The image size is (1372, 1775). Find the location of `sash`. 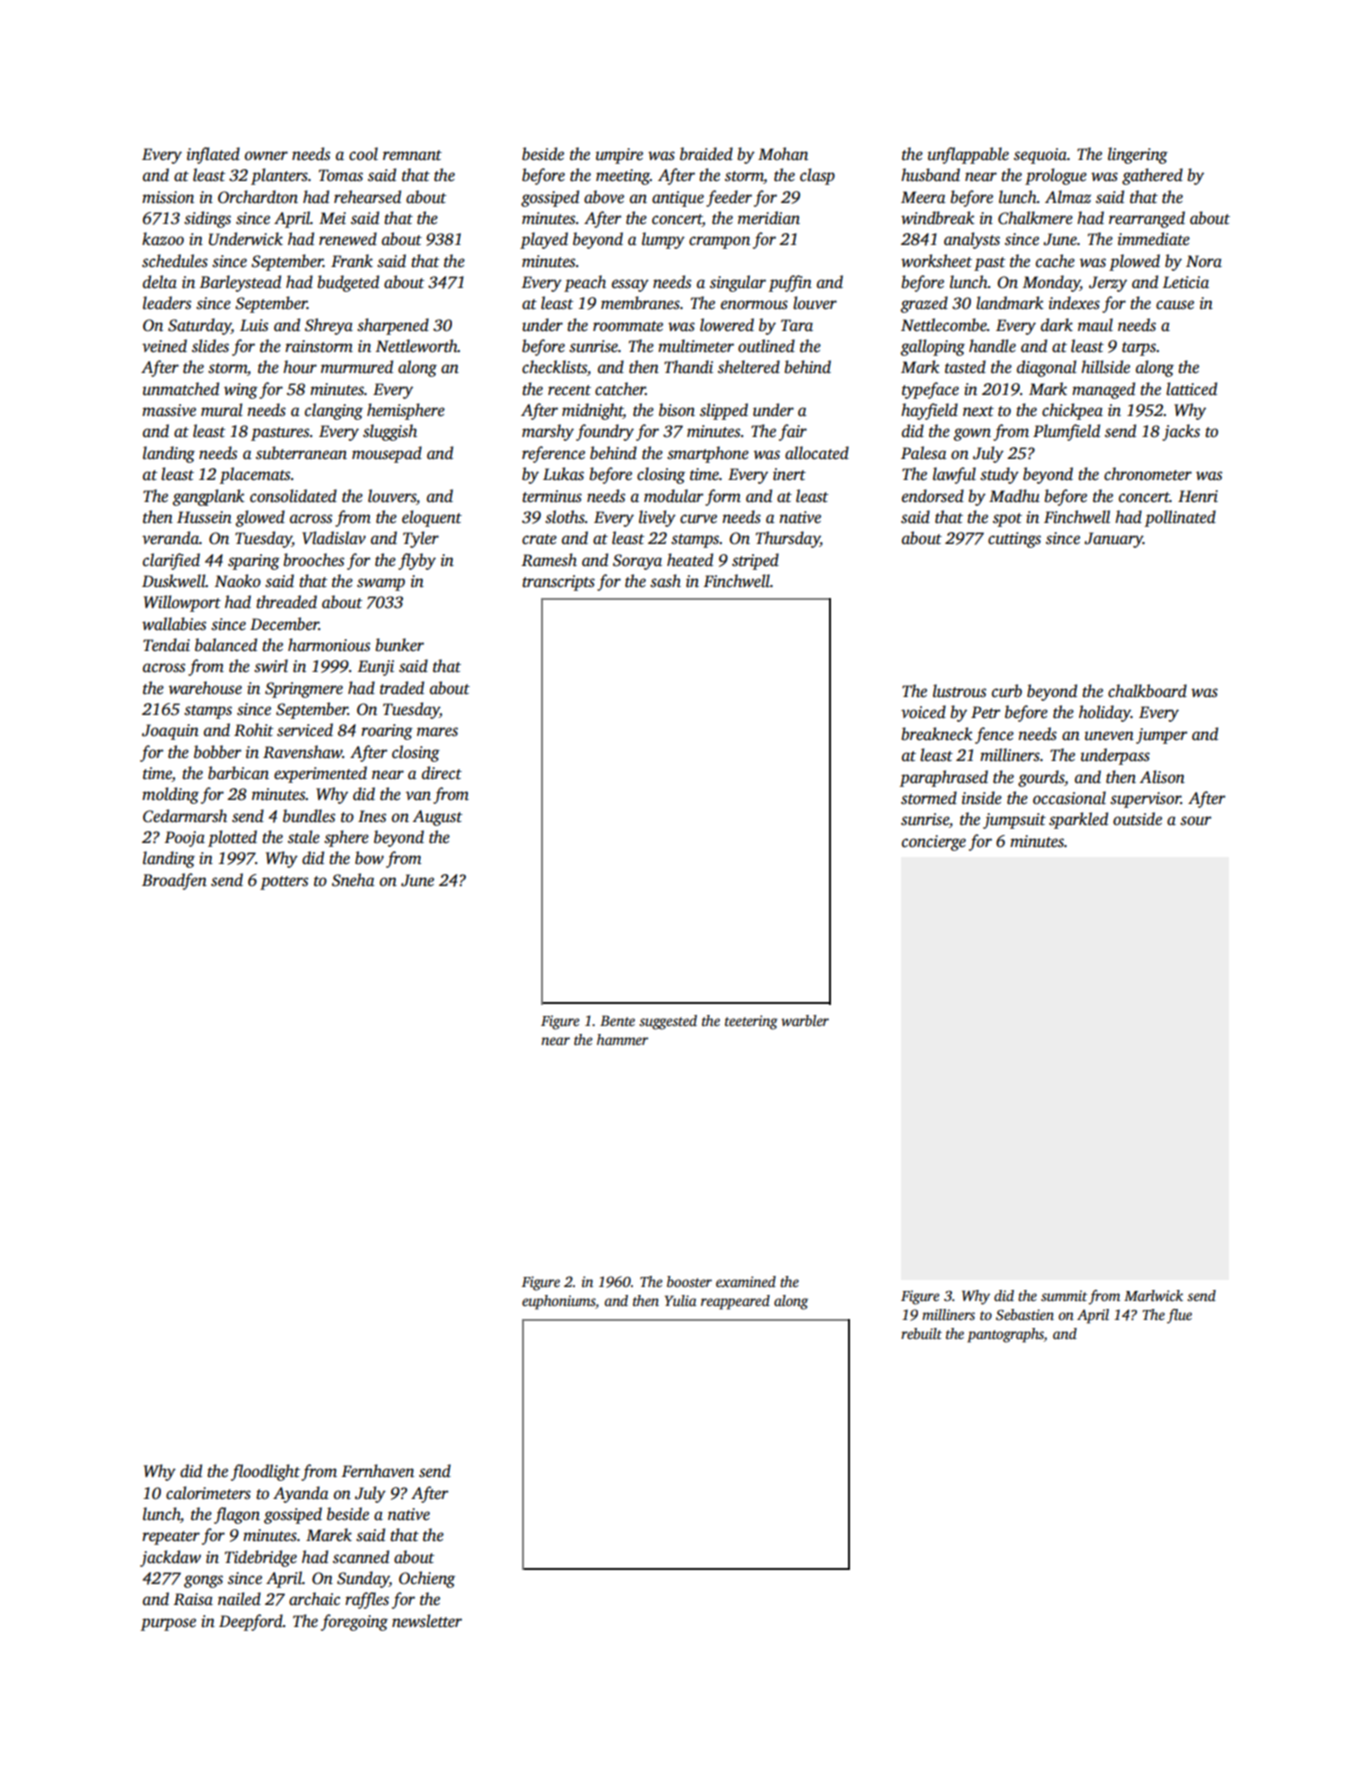

sash is located at coordinates (665, 581).
